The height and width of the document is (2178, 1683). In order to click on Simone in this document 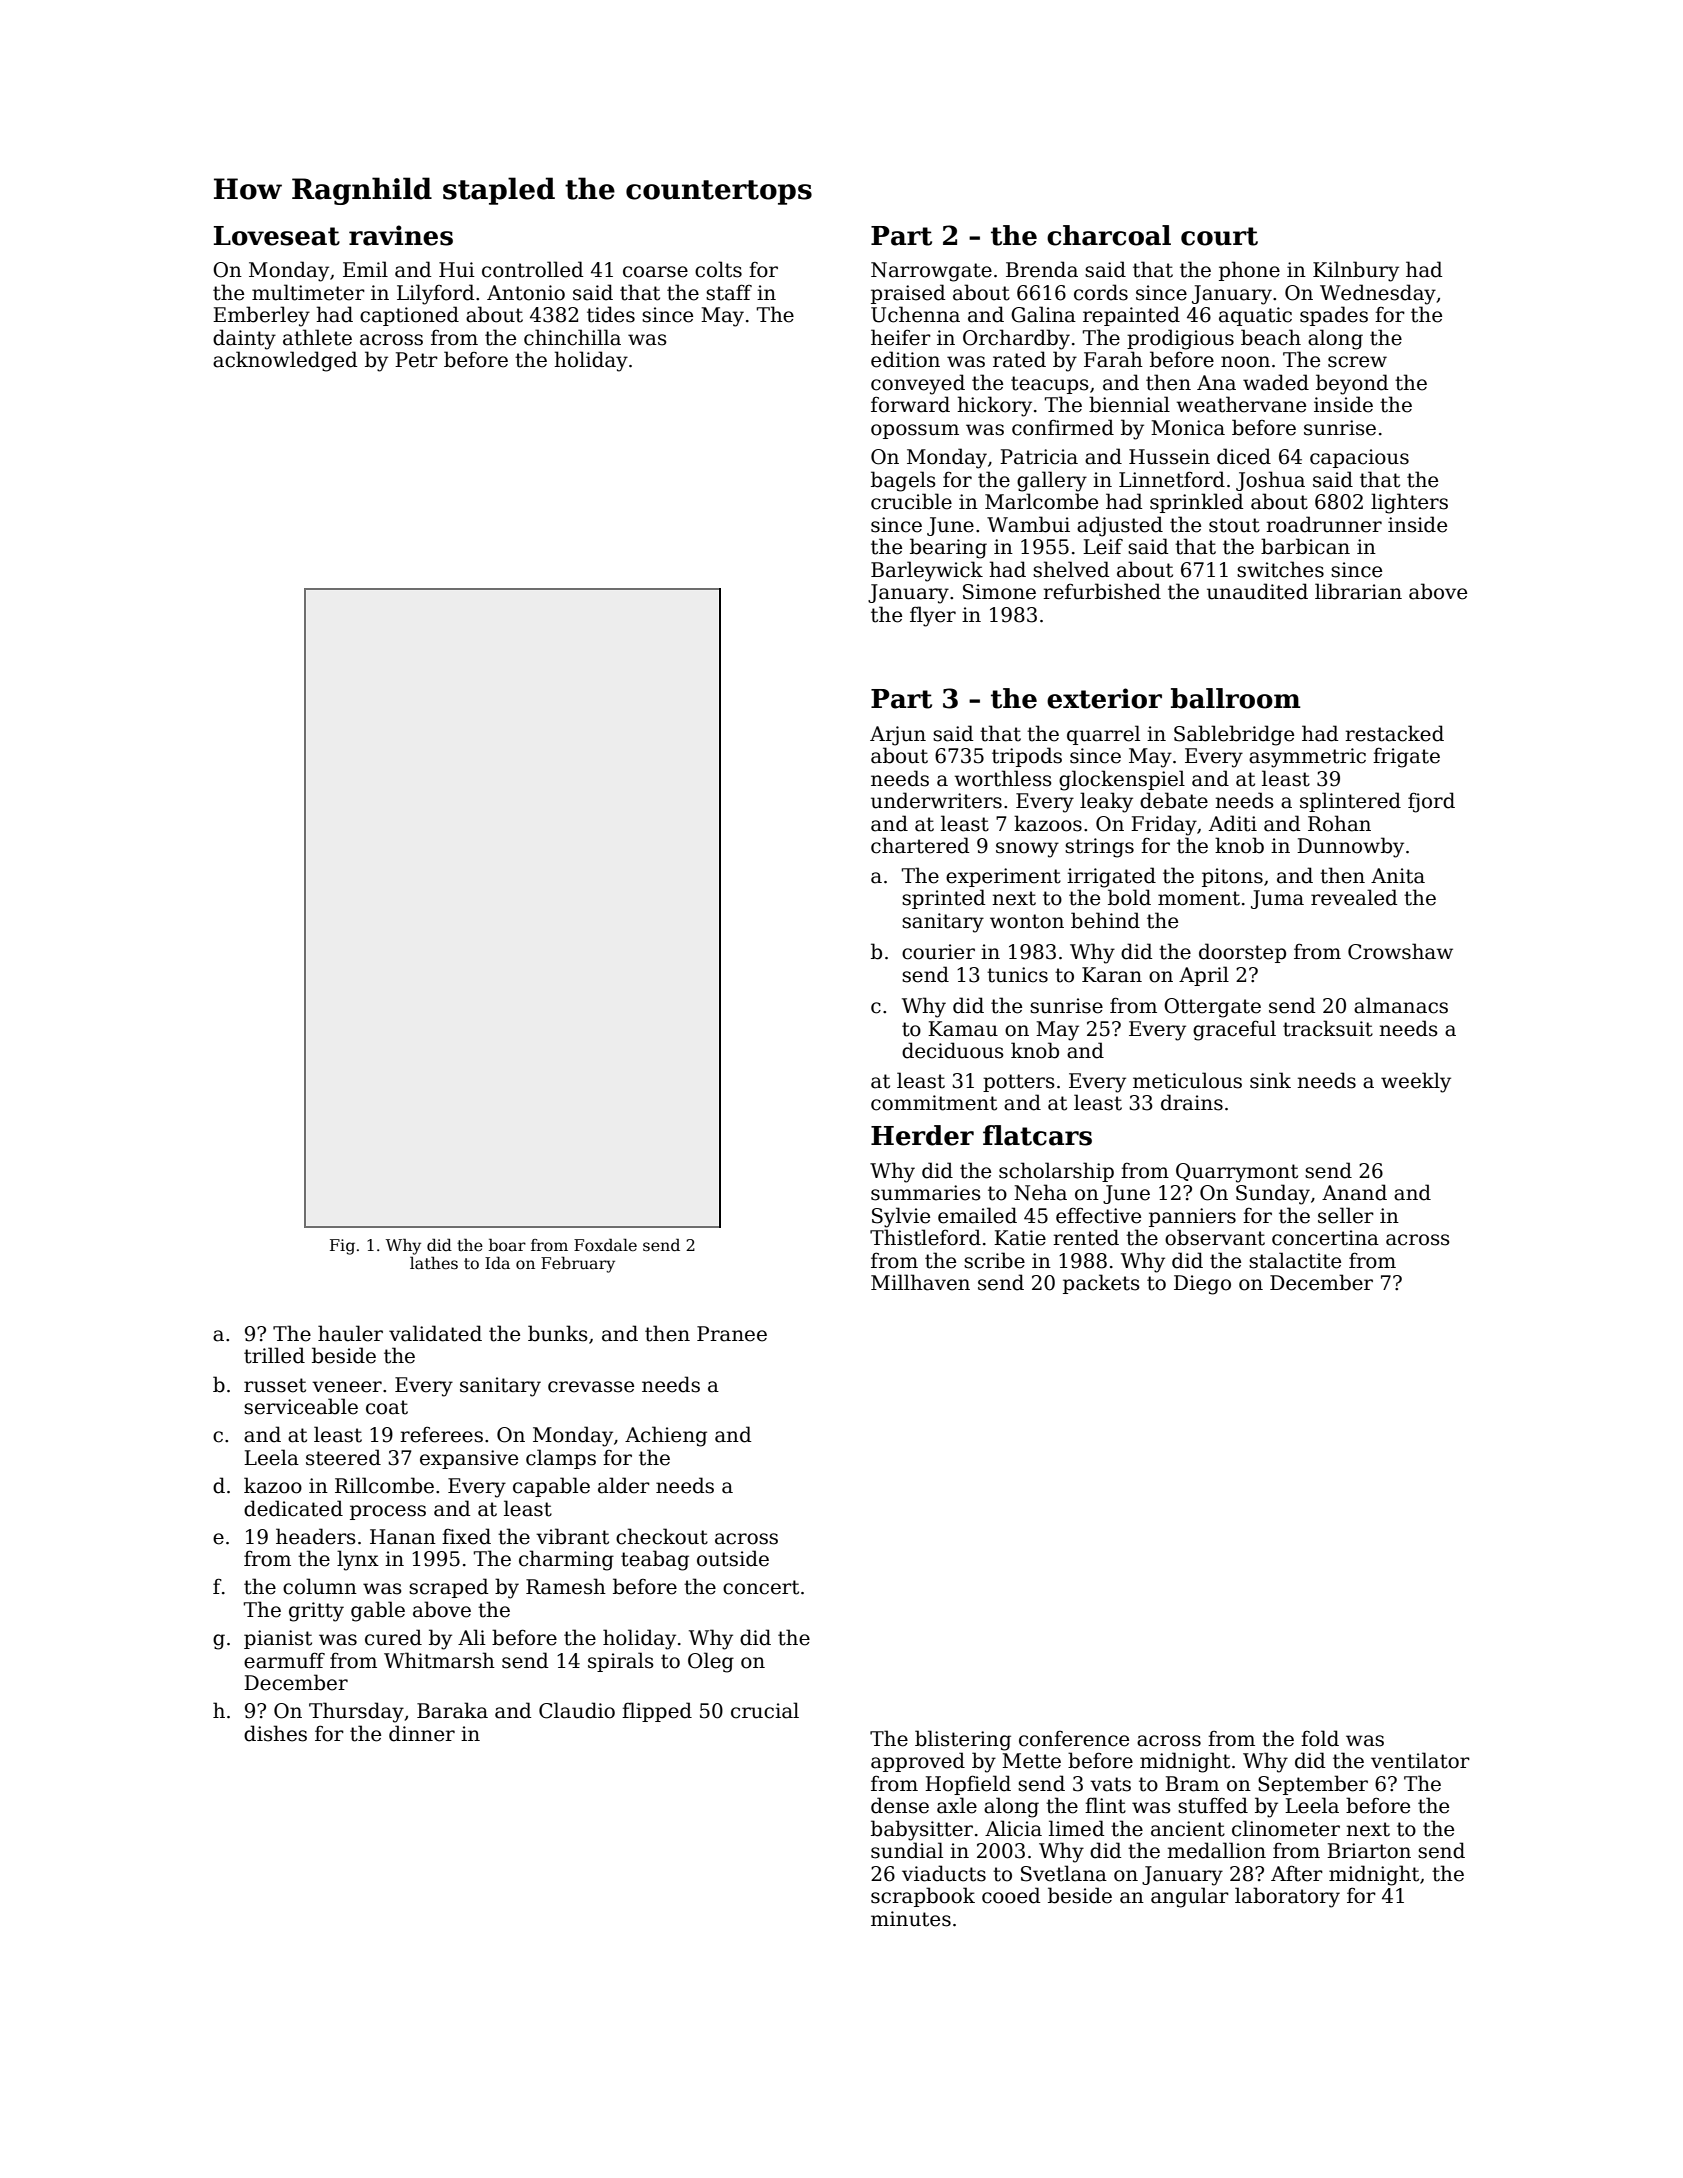, I will do `click(999, 592)`.
